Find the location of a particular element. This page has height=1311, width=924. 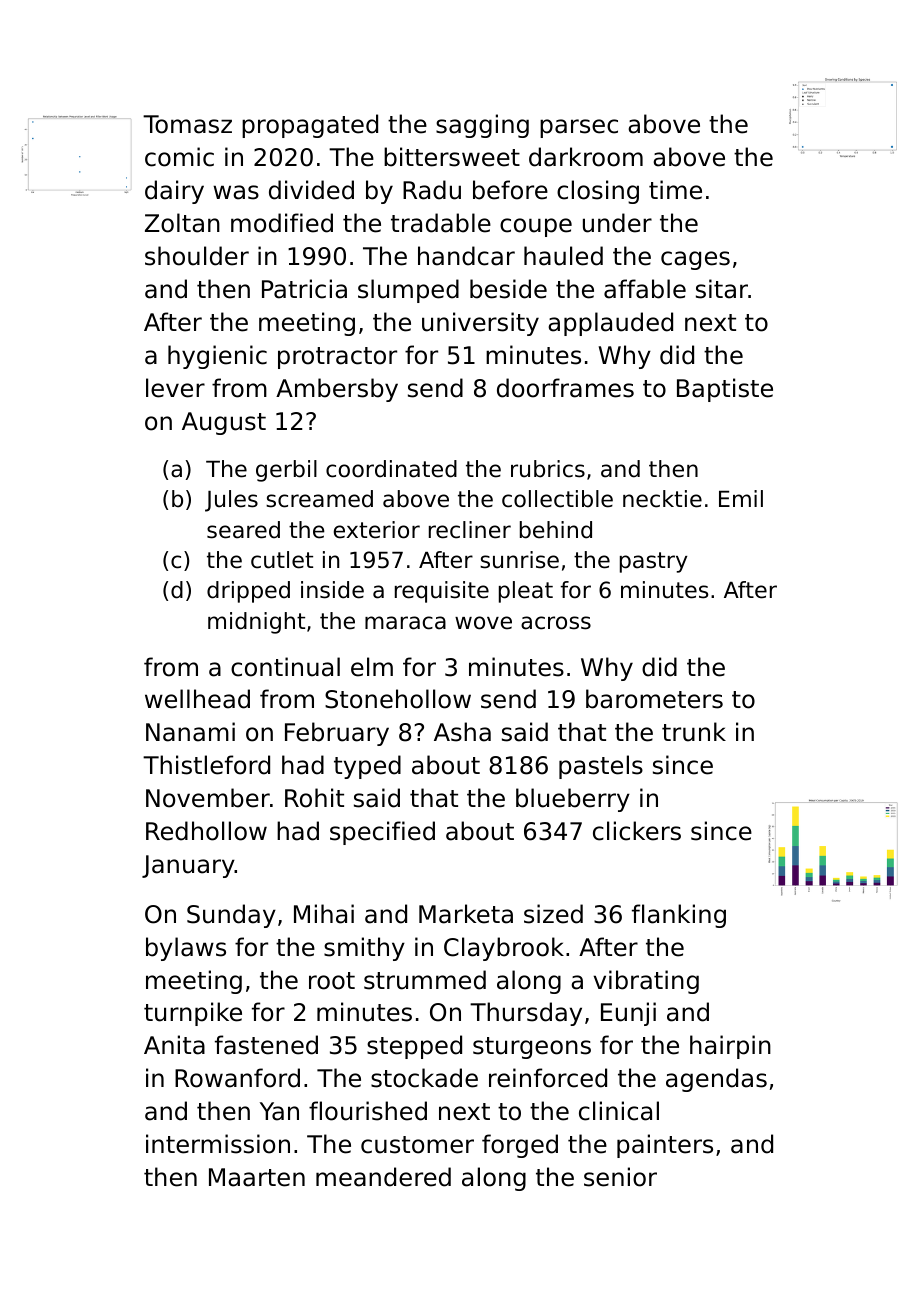

university is located at coordinates (480, 324).
